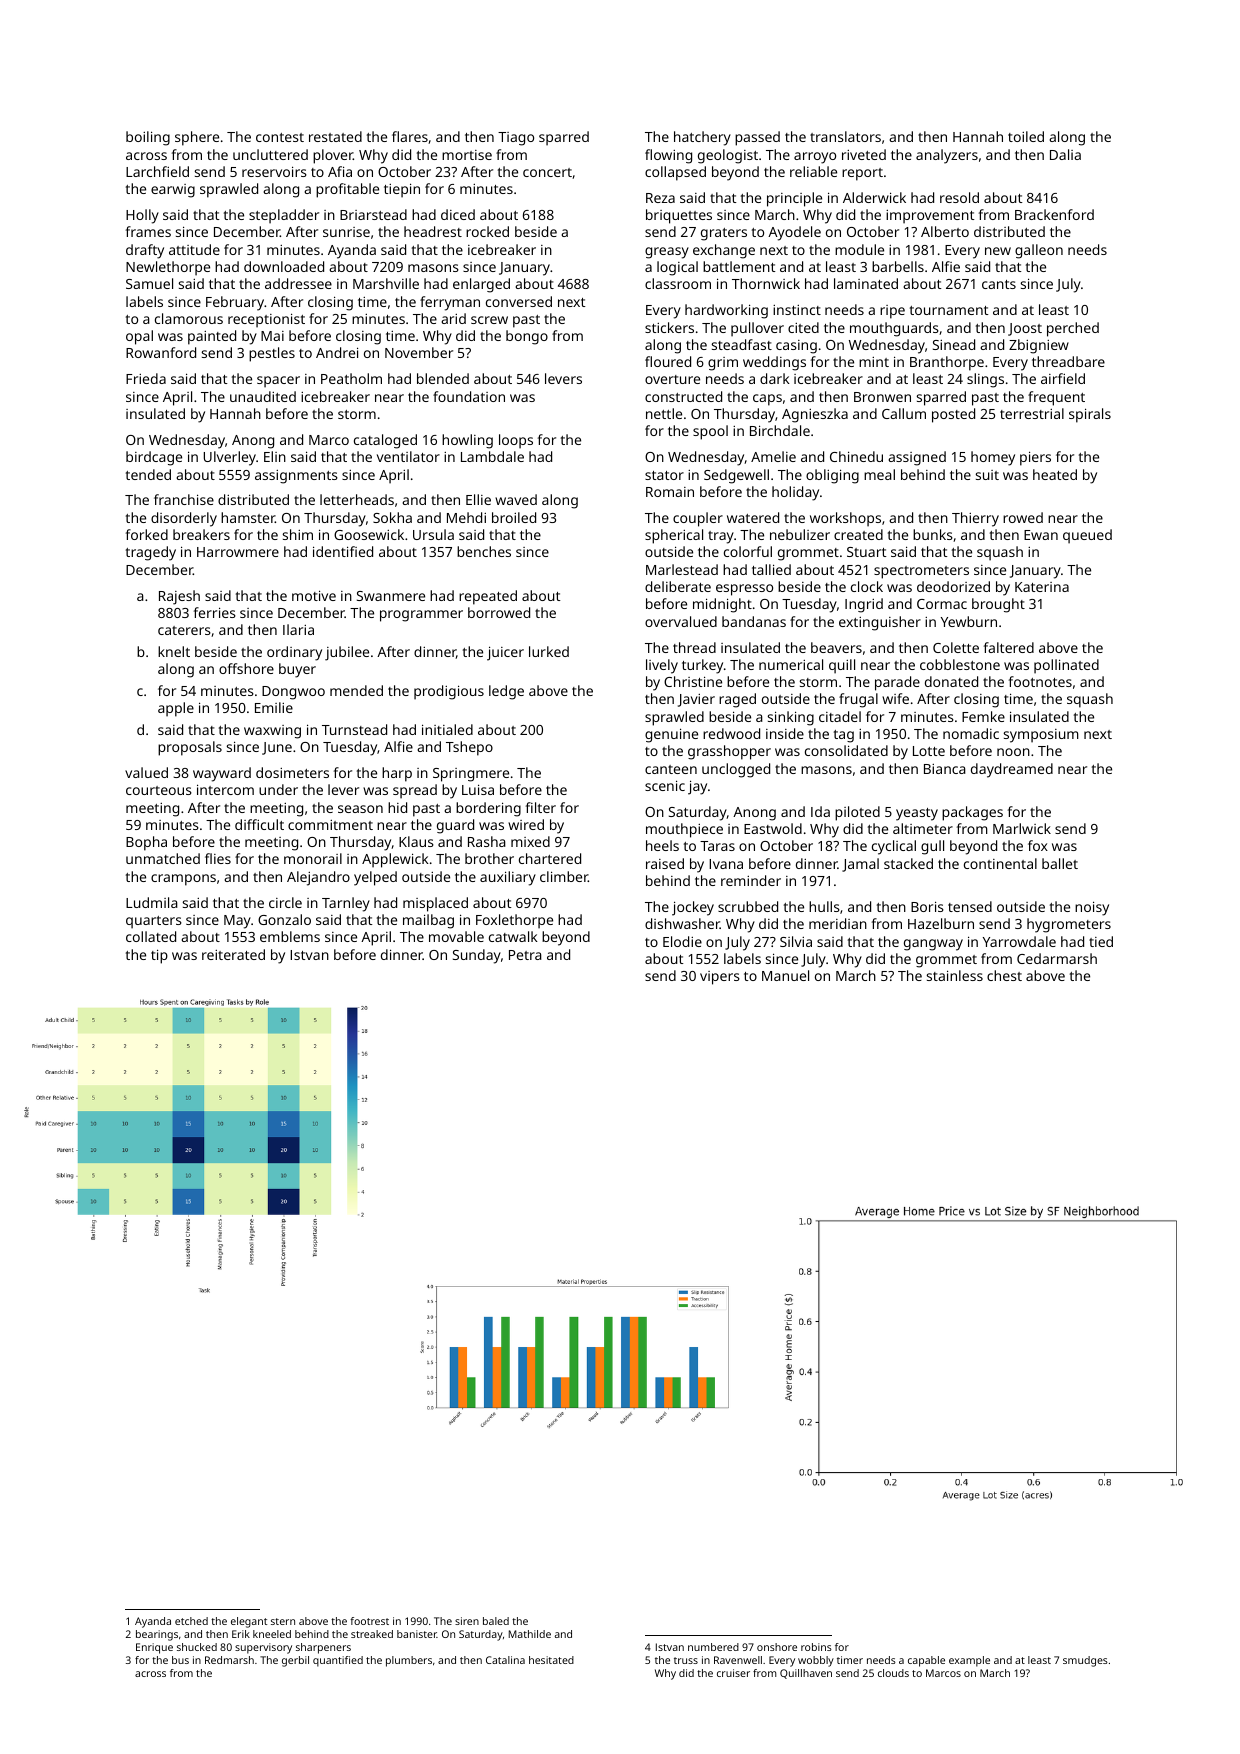 The height and width of the page is (1754, 1240). Describe the element at coordinates (146, 843) in the page. I see `Bopha` at that location.
